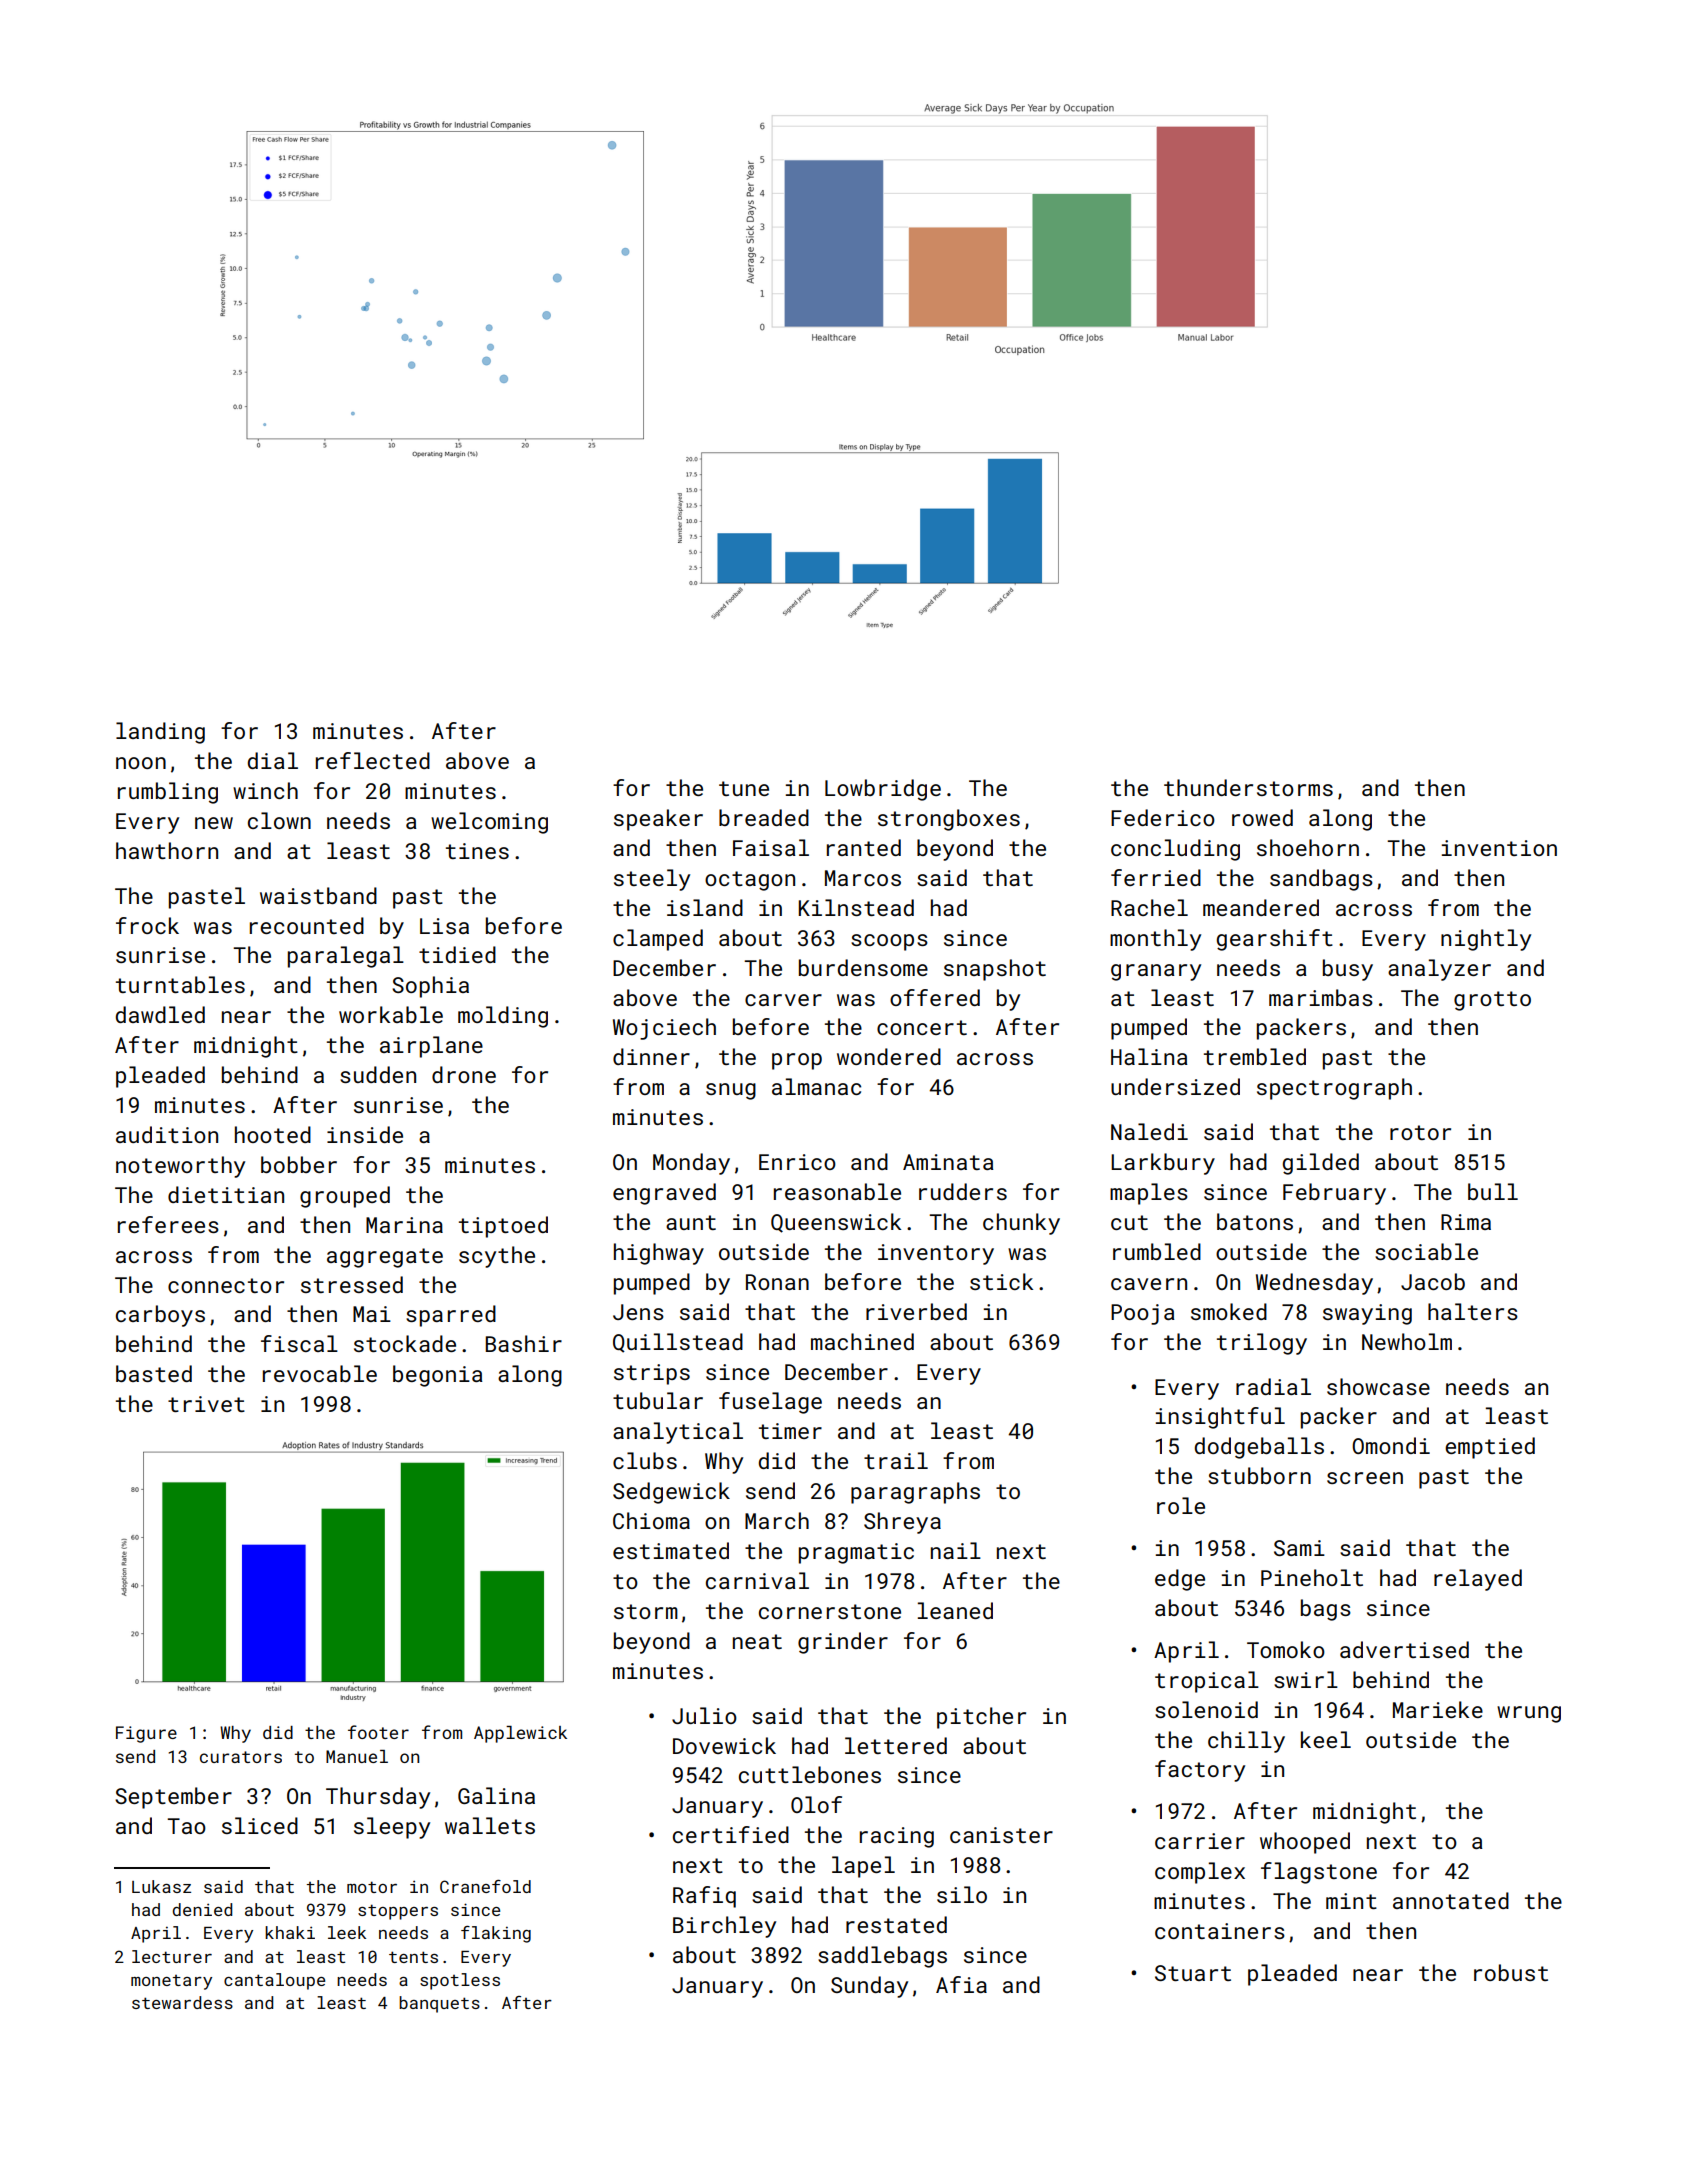  Describe the element at coordinates (651, 1520) in the image. I see `Chioma` at that location.
